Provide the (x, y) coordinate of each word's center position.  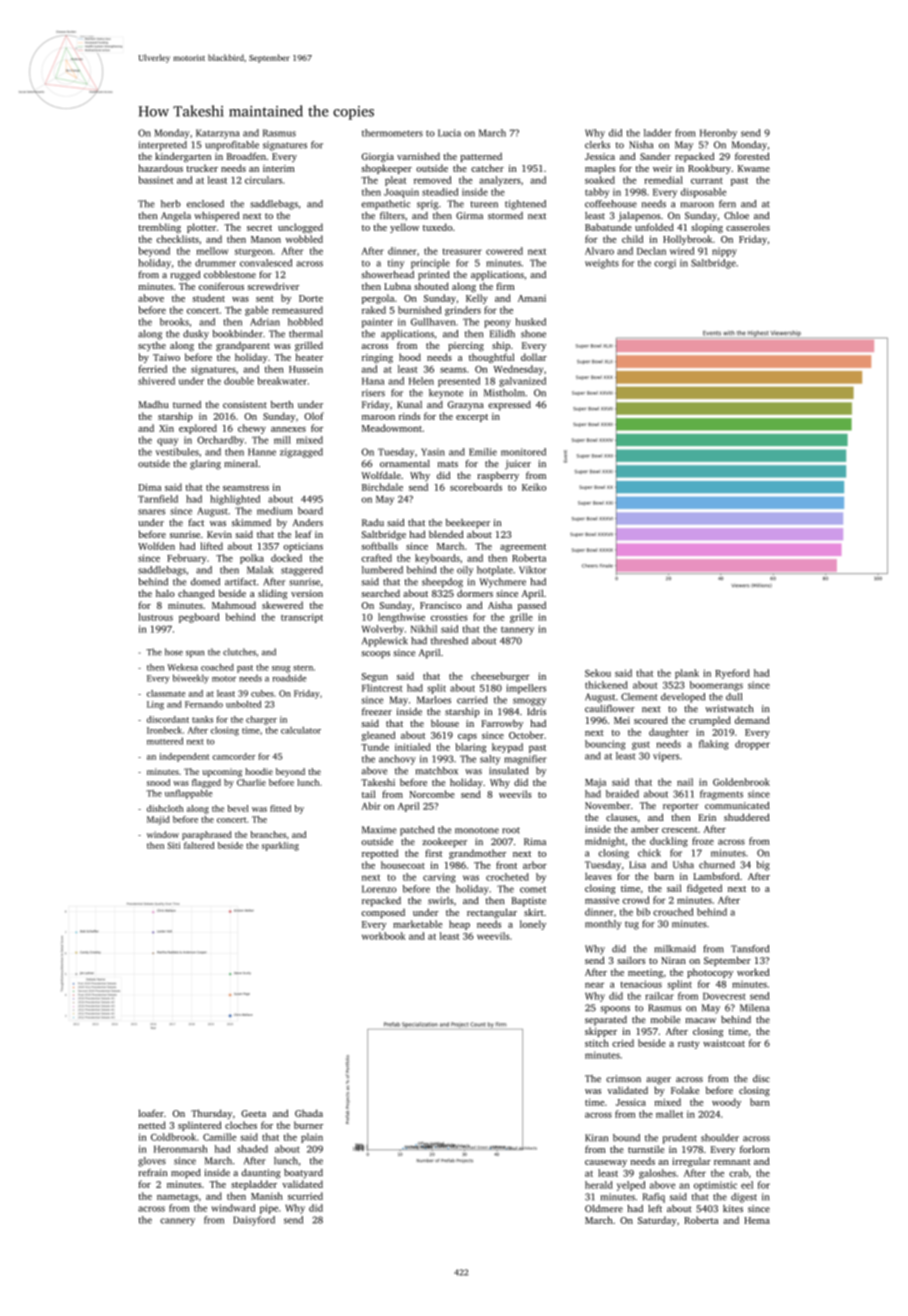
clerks (597, 145)
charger (261, 720)
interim (279, 168)
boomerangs (716, 686)
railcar (659, 996)
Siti (173, 845)
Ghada (309, 1113)
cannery (177, 1222)
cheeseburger (500, 677)
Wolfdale (381, 475)
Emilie (483, 452)
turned (187, 404)
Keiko (534, 487)
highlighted (235, 500)
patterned (481, 157)
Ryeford (732, 674)
